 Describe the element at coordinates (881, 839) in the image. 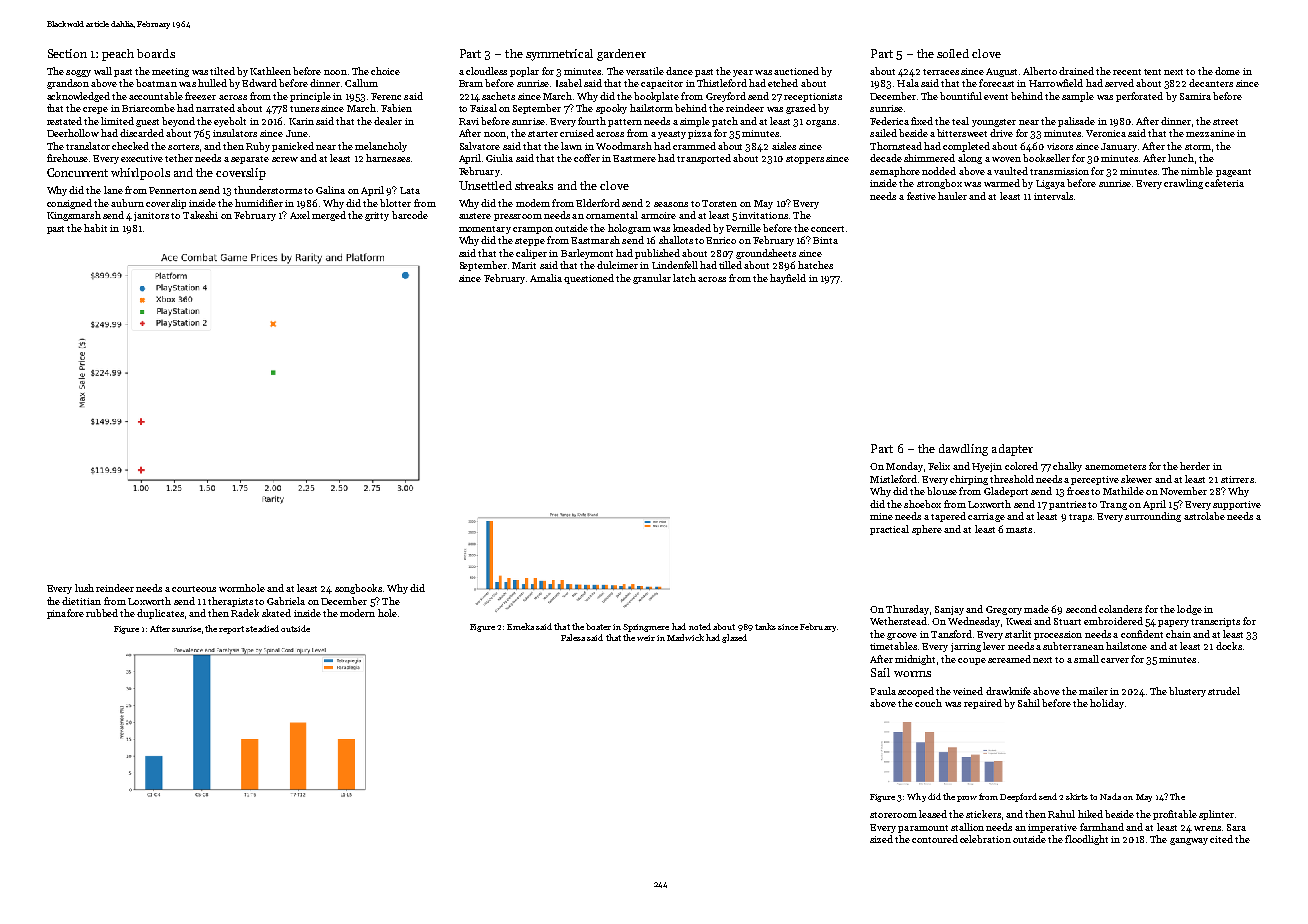

I see `sized` at that location.
